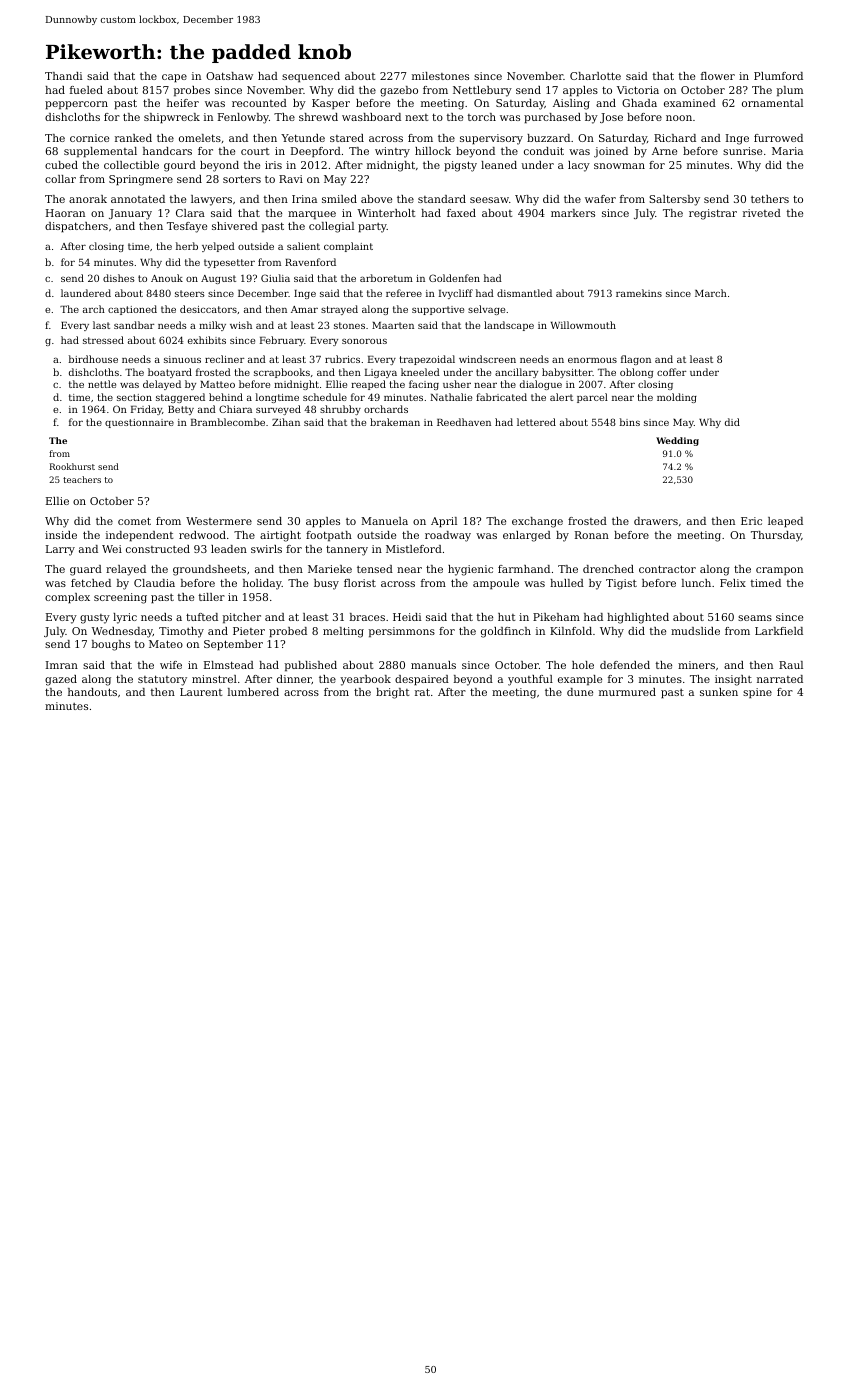  Describe the element at coordinates (422, 680) in the screenshot. I see `despaired` at that location.
